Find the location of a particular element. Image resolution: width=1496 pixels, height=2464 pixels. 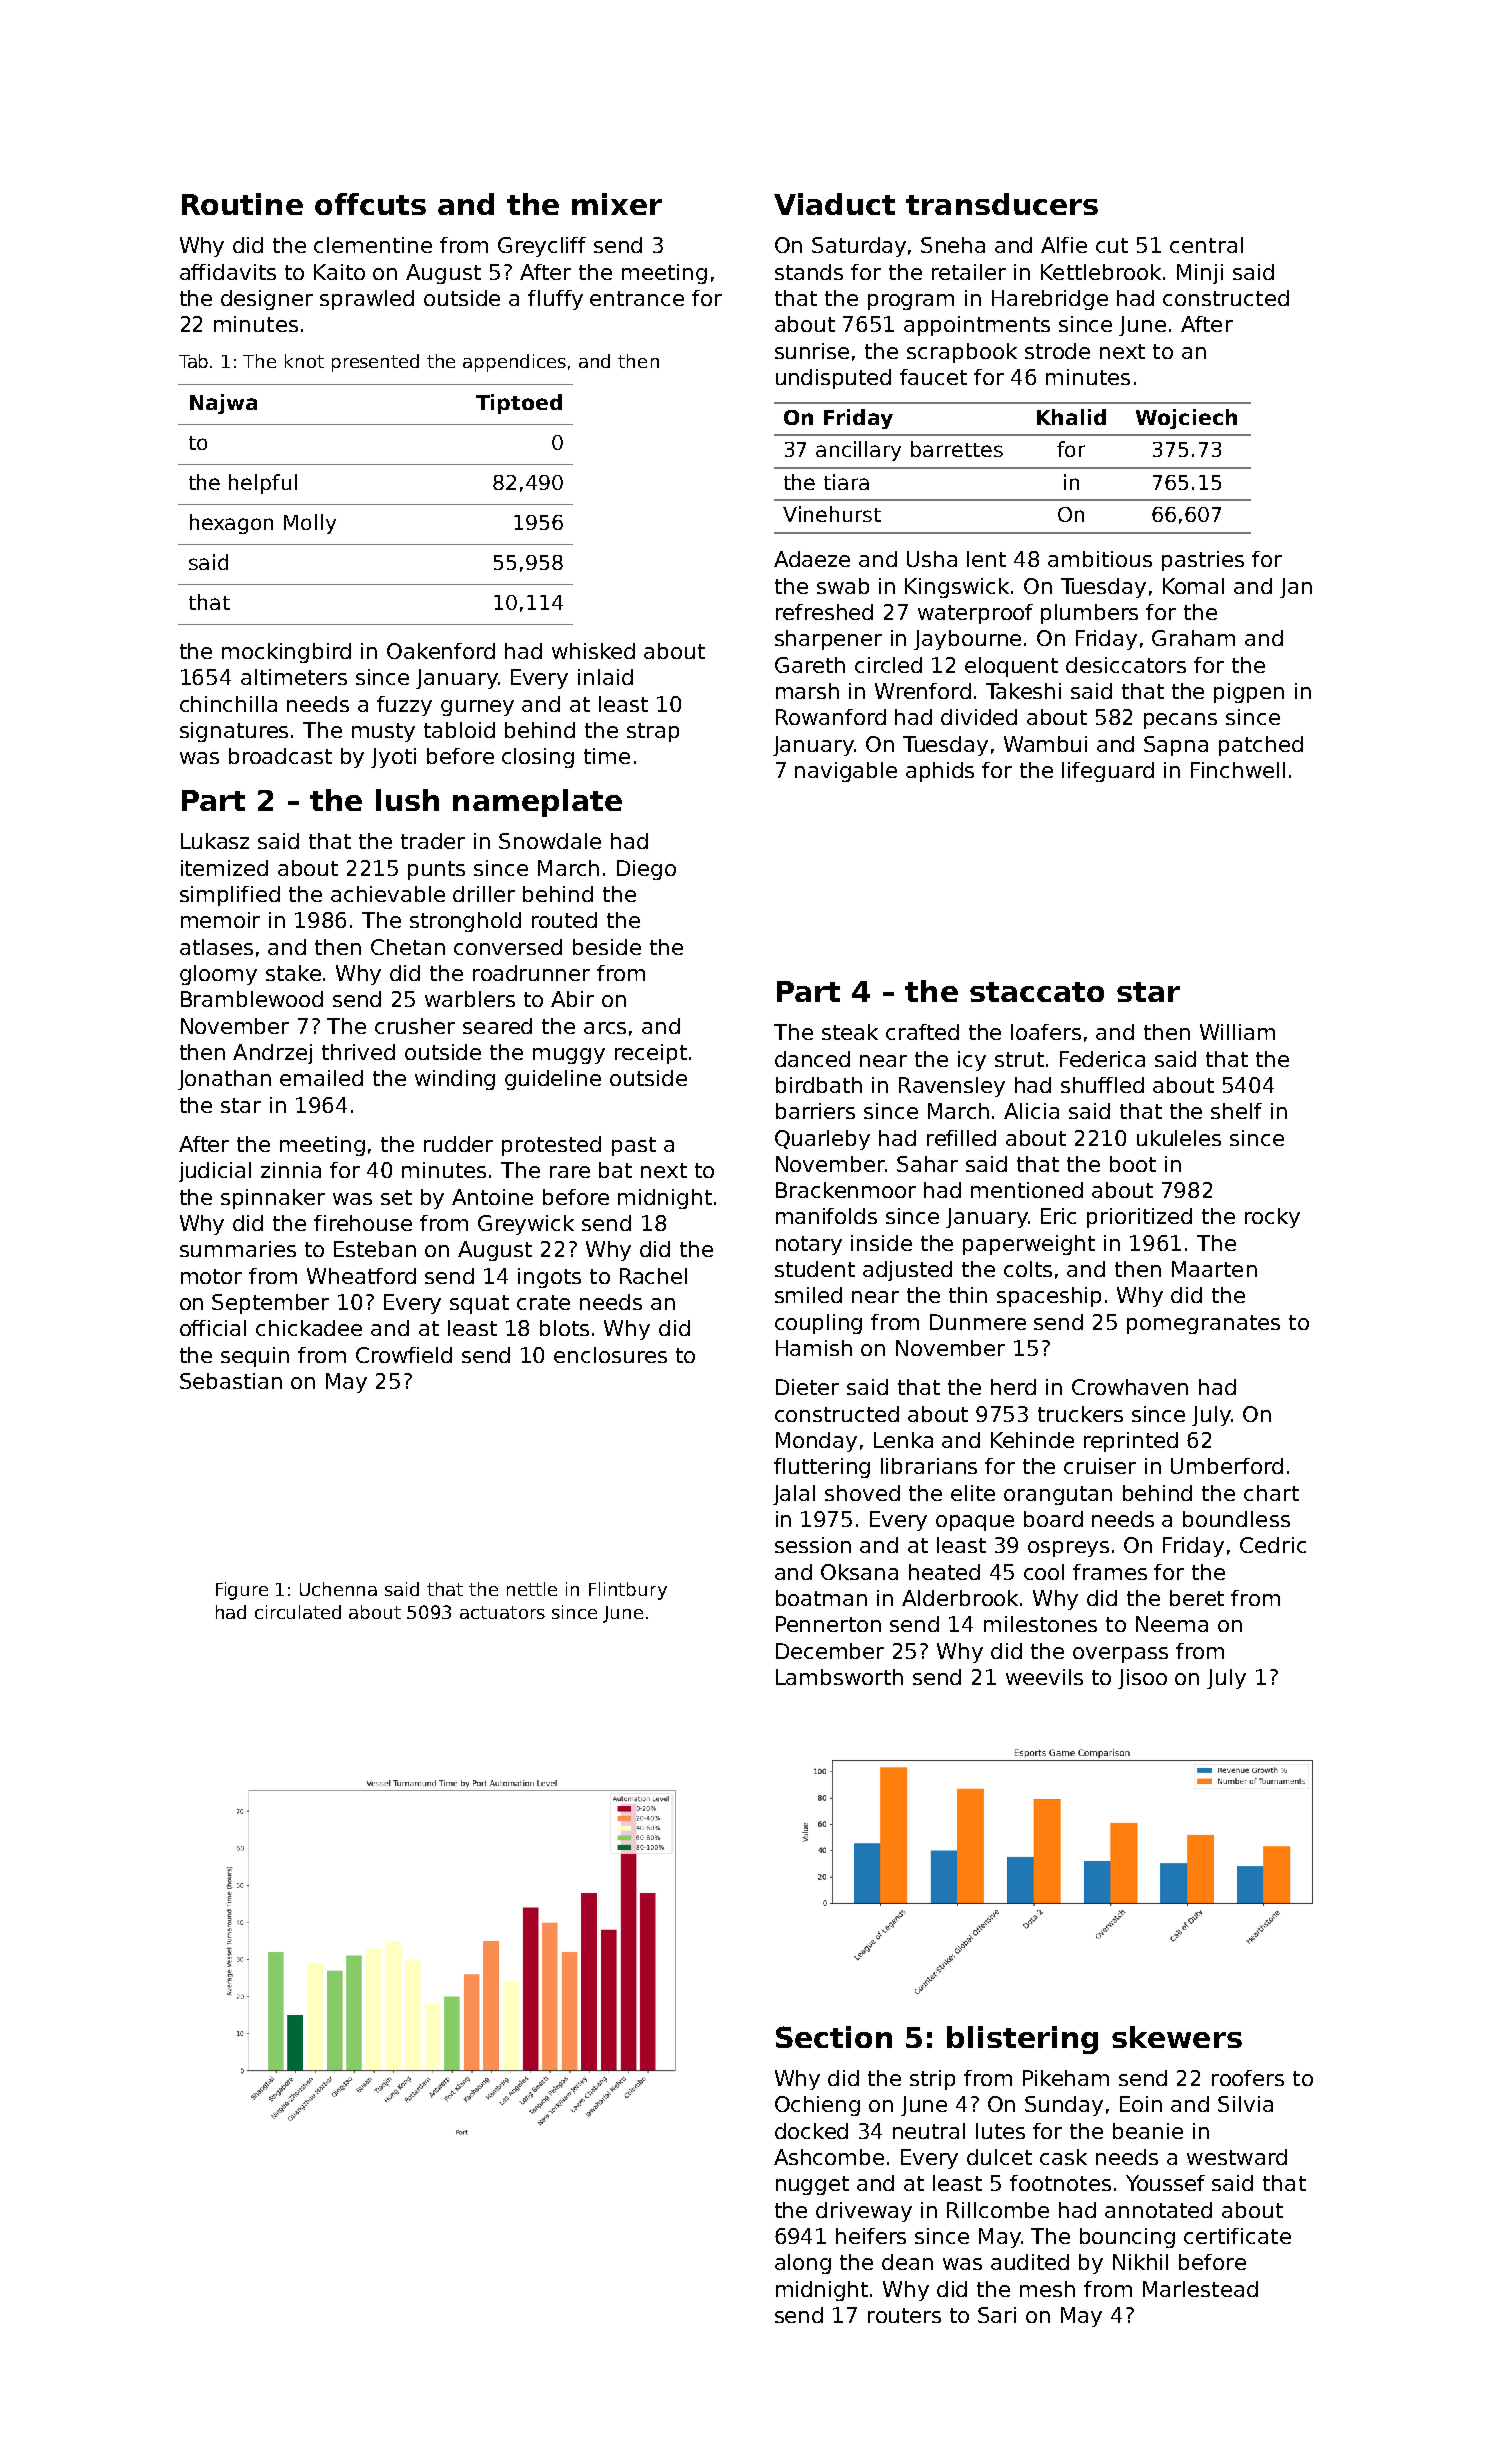

central is located at coordinates (1206, 245).
